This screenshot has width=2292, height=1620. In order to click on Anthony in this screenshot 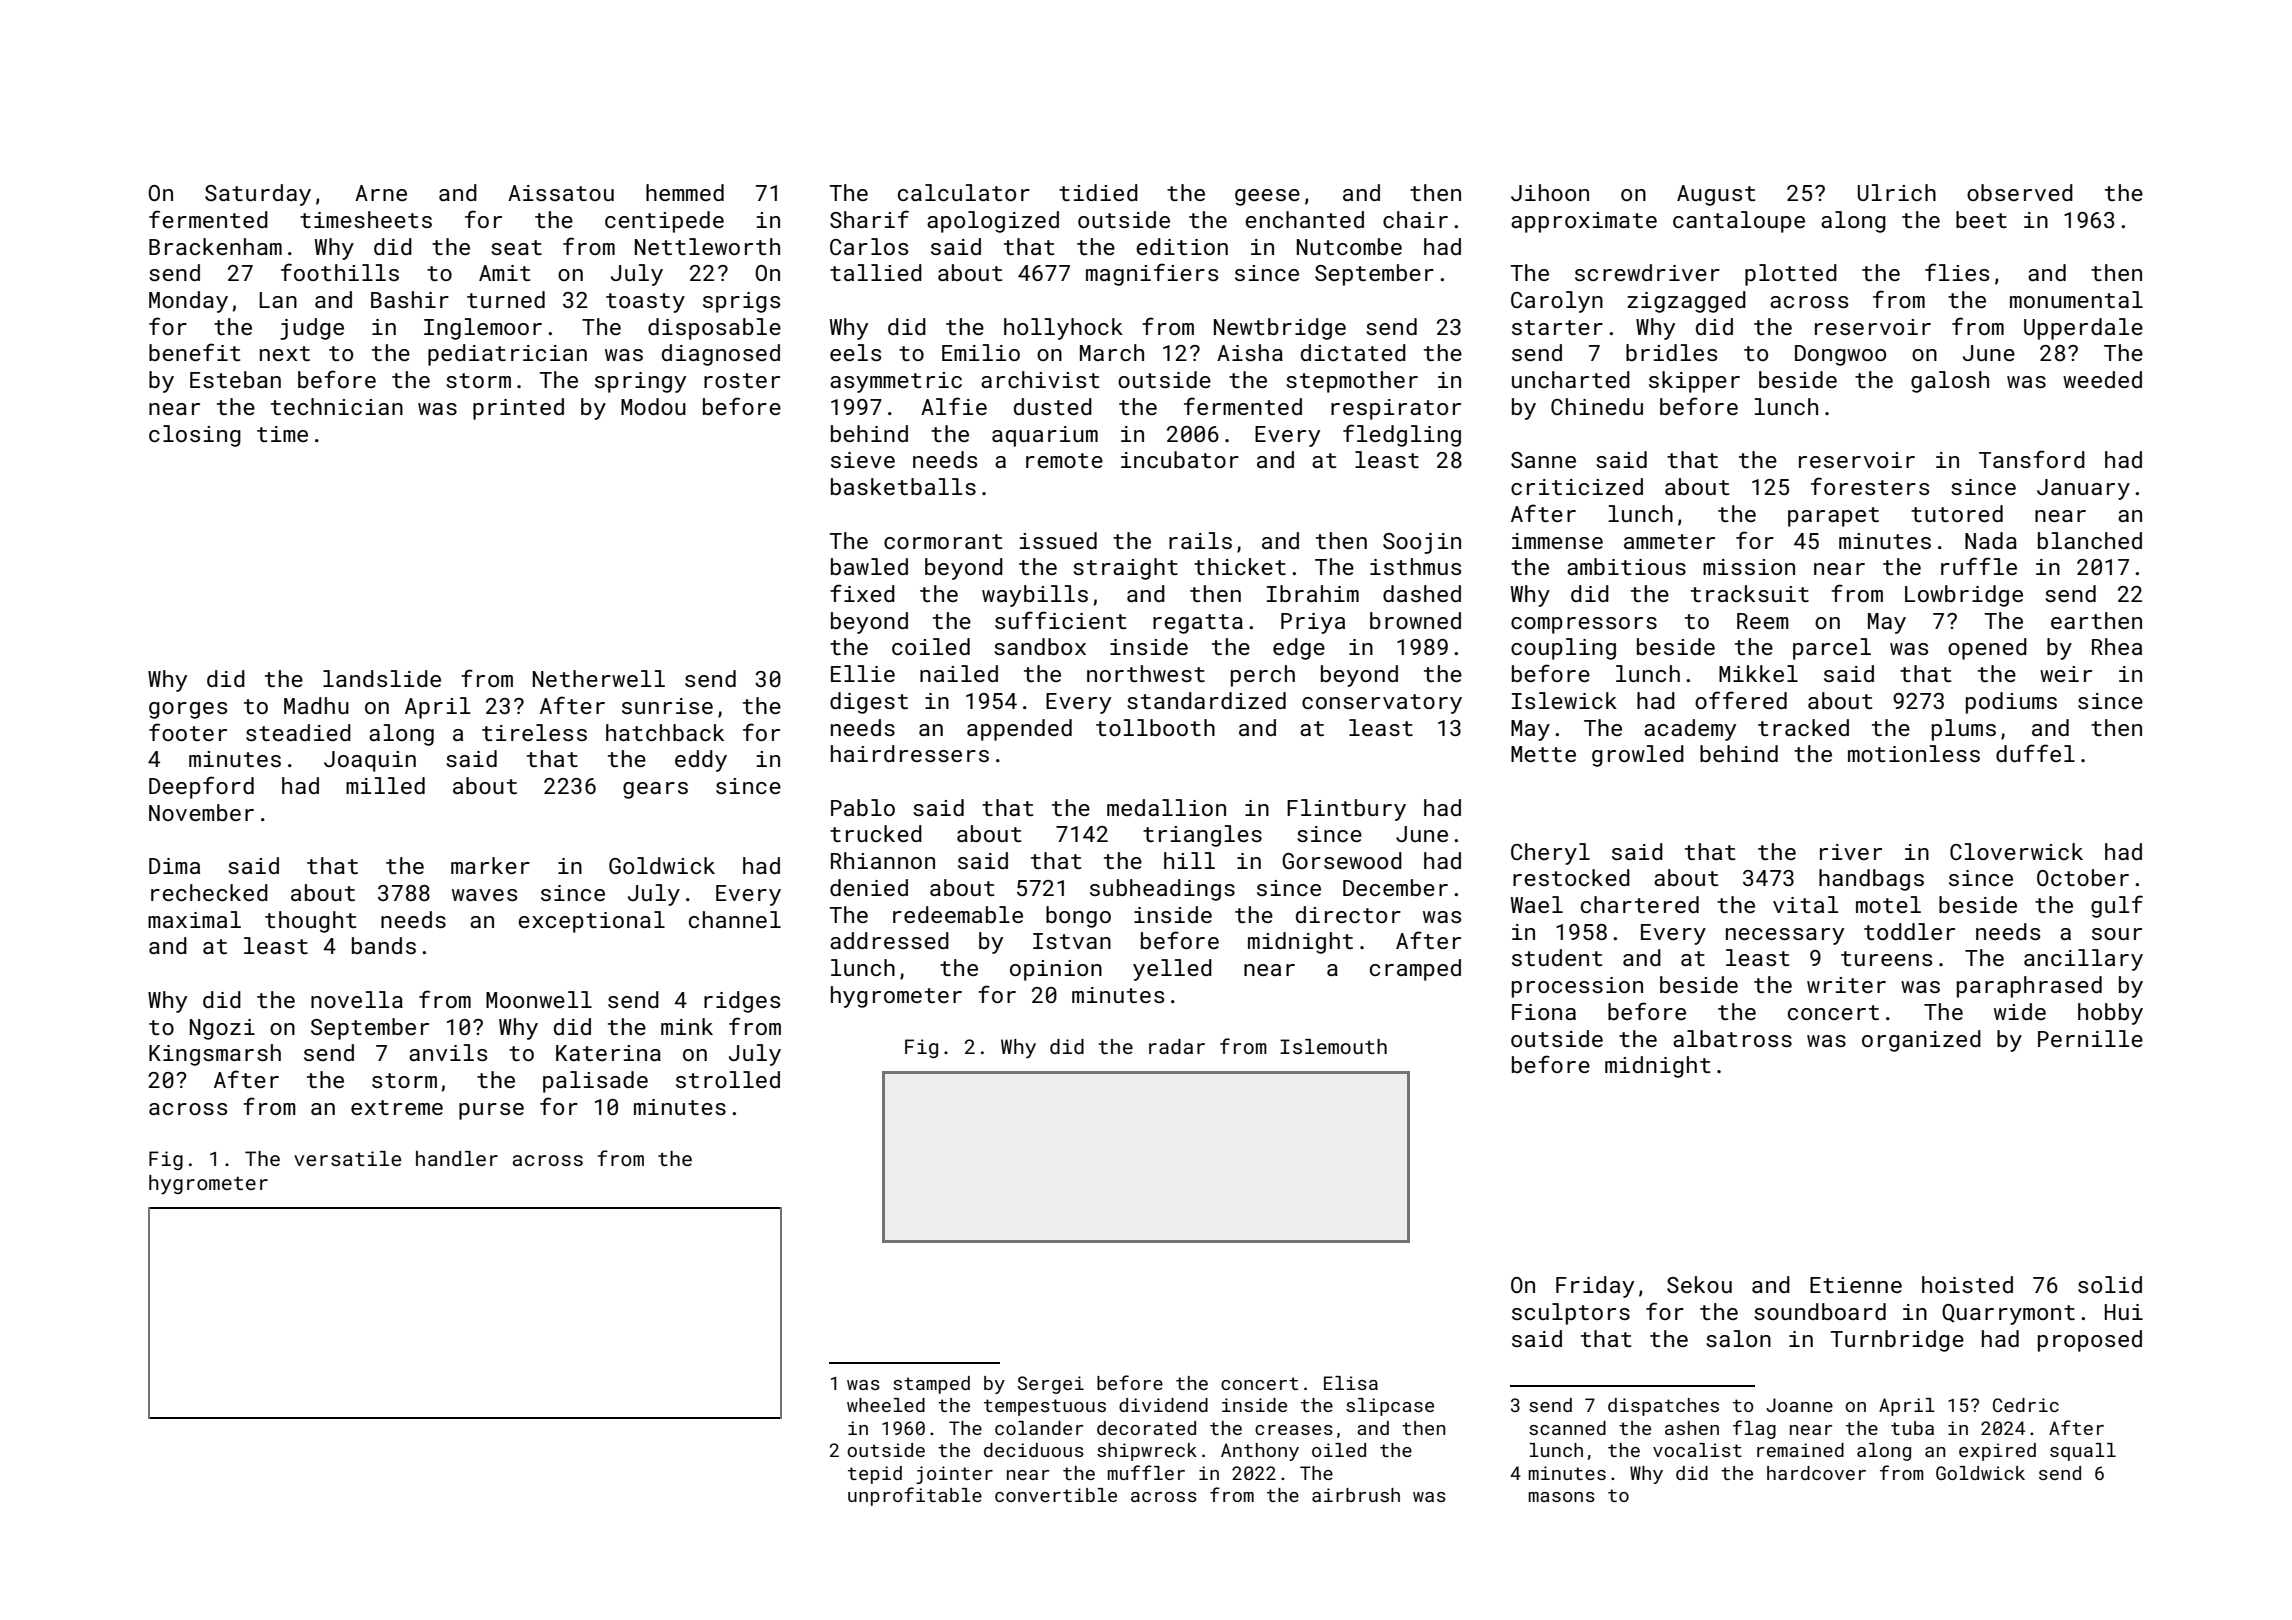, I will do `click(1260, 1452)`.
